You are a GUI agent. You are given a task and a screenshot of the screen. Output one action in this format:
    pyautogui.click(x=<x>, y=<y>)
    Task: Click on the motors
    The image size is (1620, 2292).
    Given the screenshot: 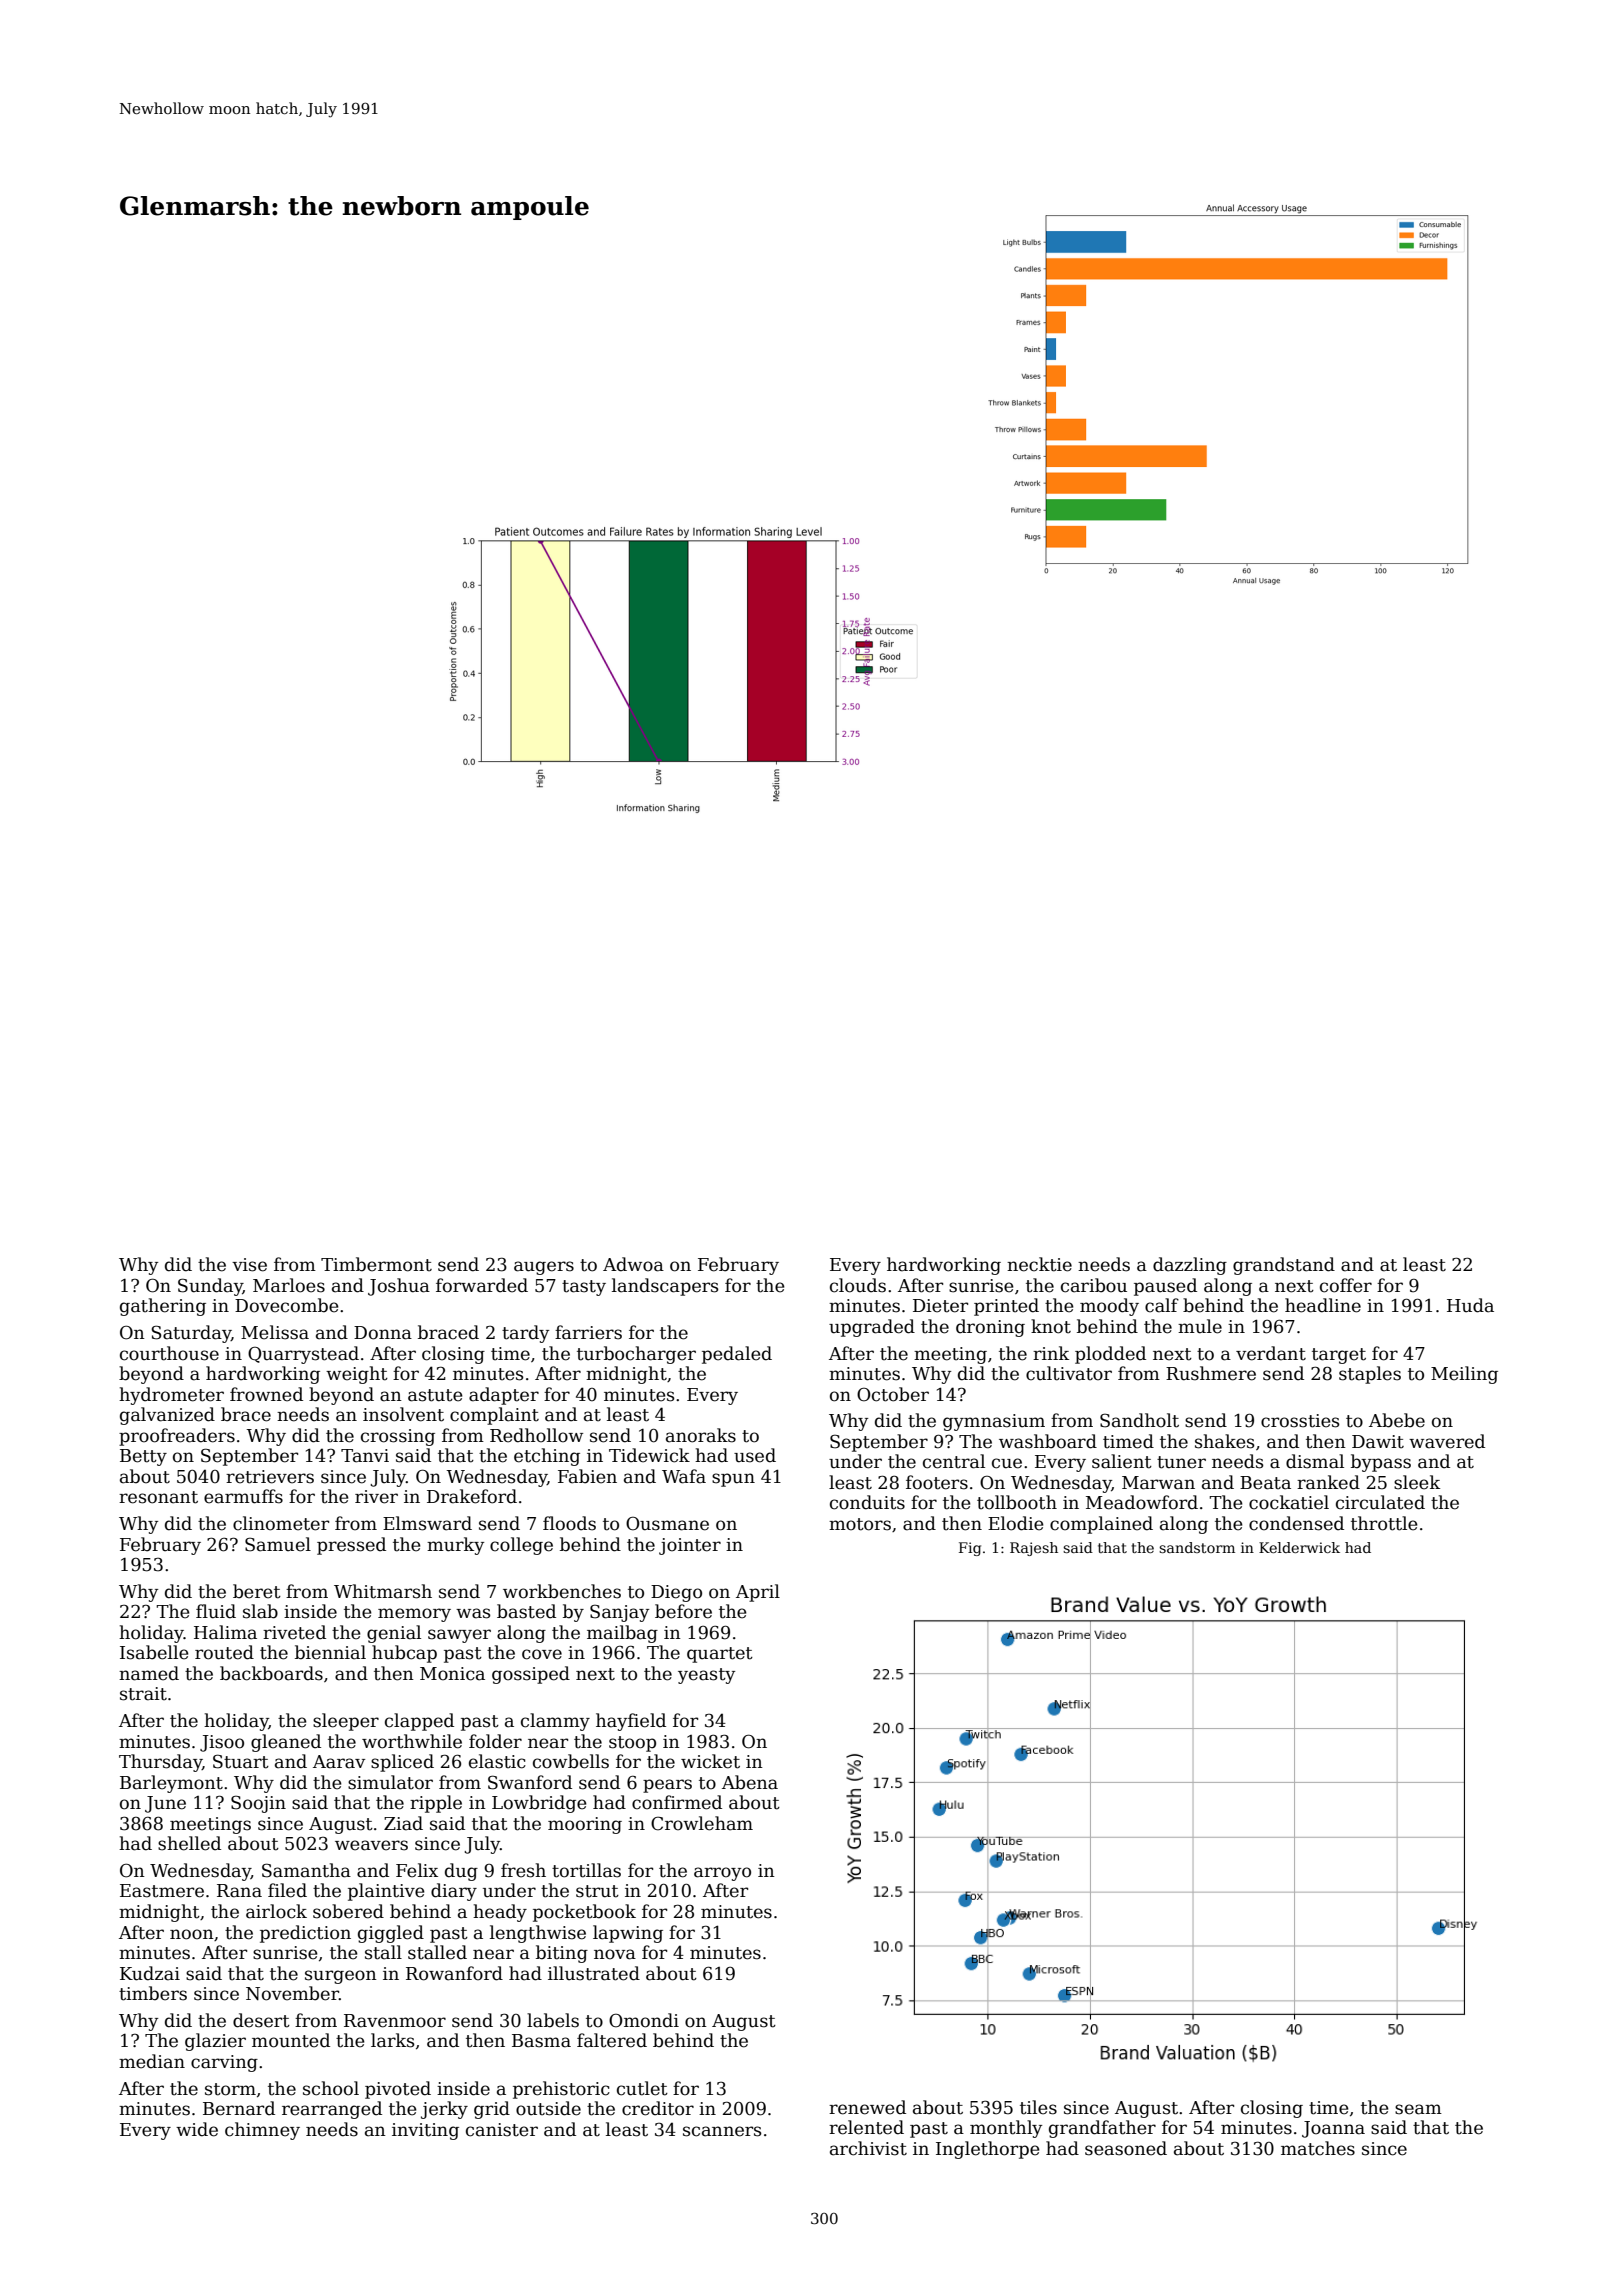 What is the action you would take?
    pyautogui.click(x=860, y=1524)
